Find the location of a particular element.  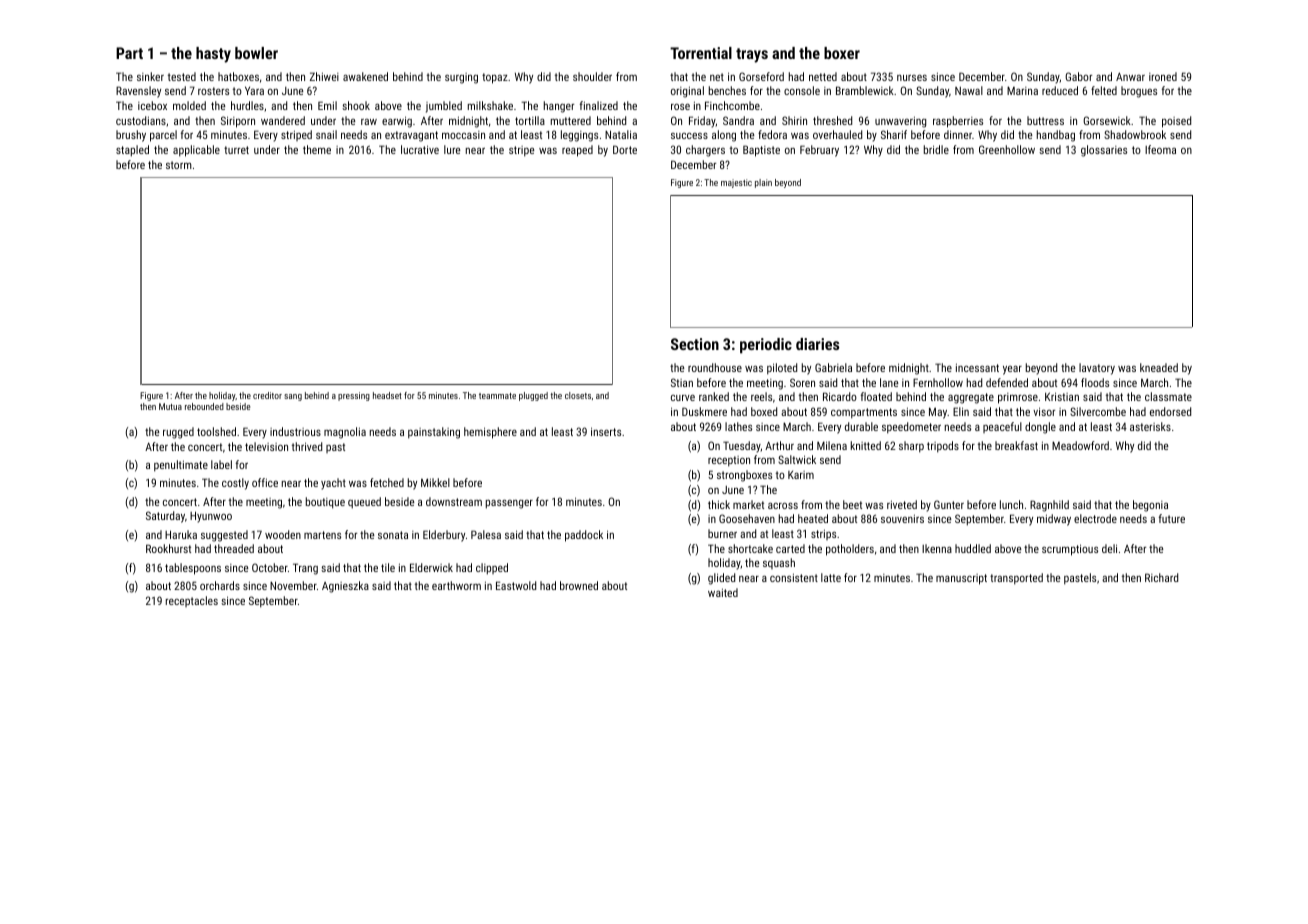

Meadowford is located at coordinates (1080, 445).
